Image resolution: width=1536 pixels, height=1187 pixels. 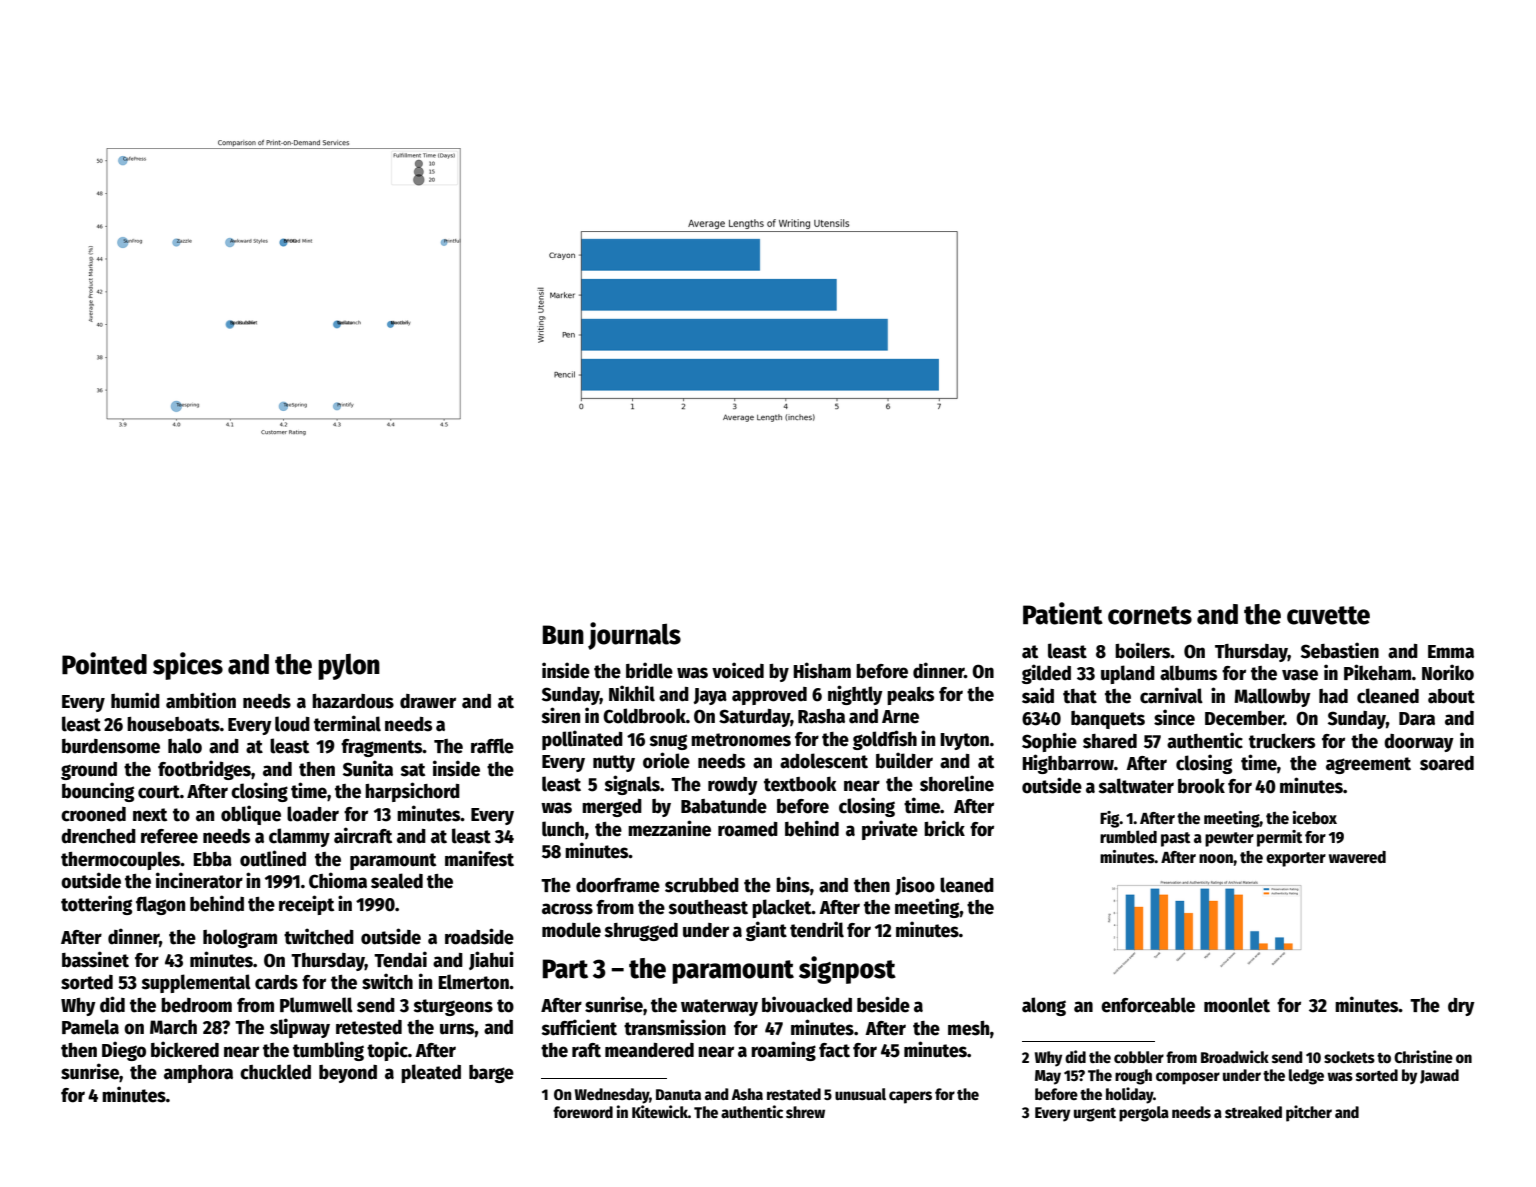 What do you see at coordinates (563, 635) in the screenshot?
I see `Bun` at bounding box center [563, 635].
